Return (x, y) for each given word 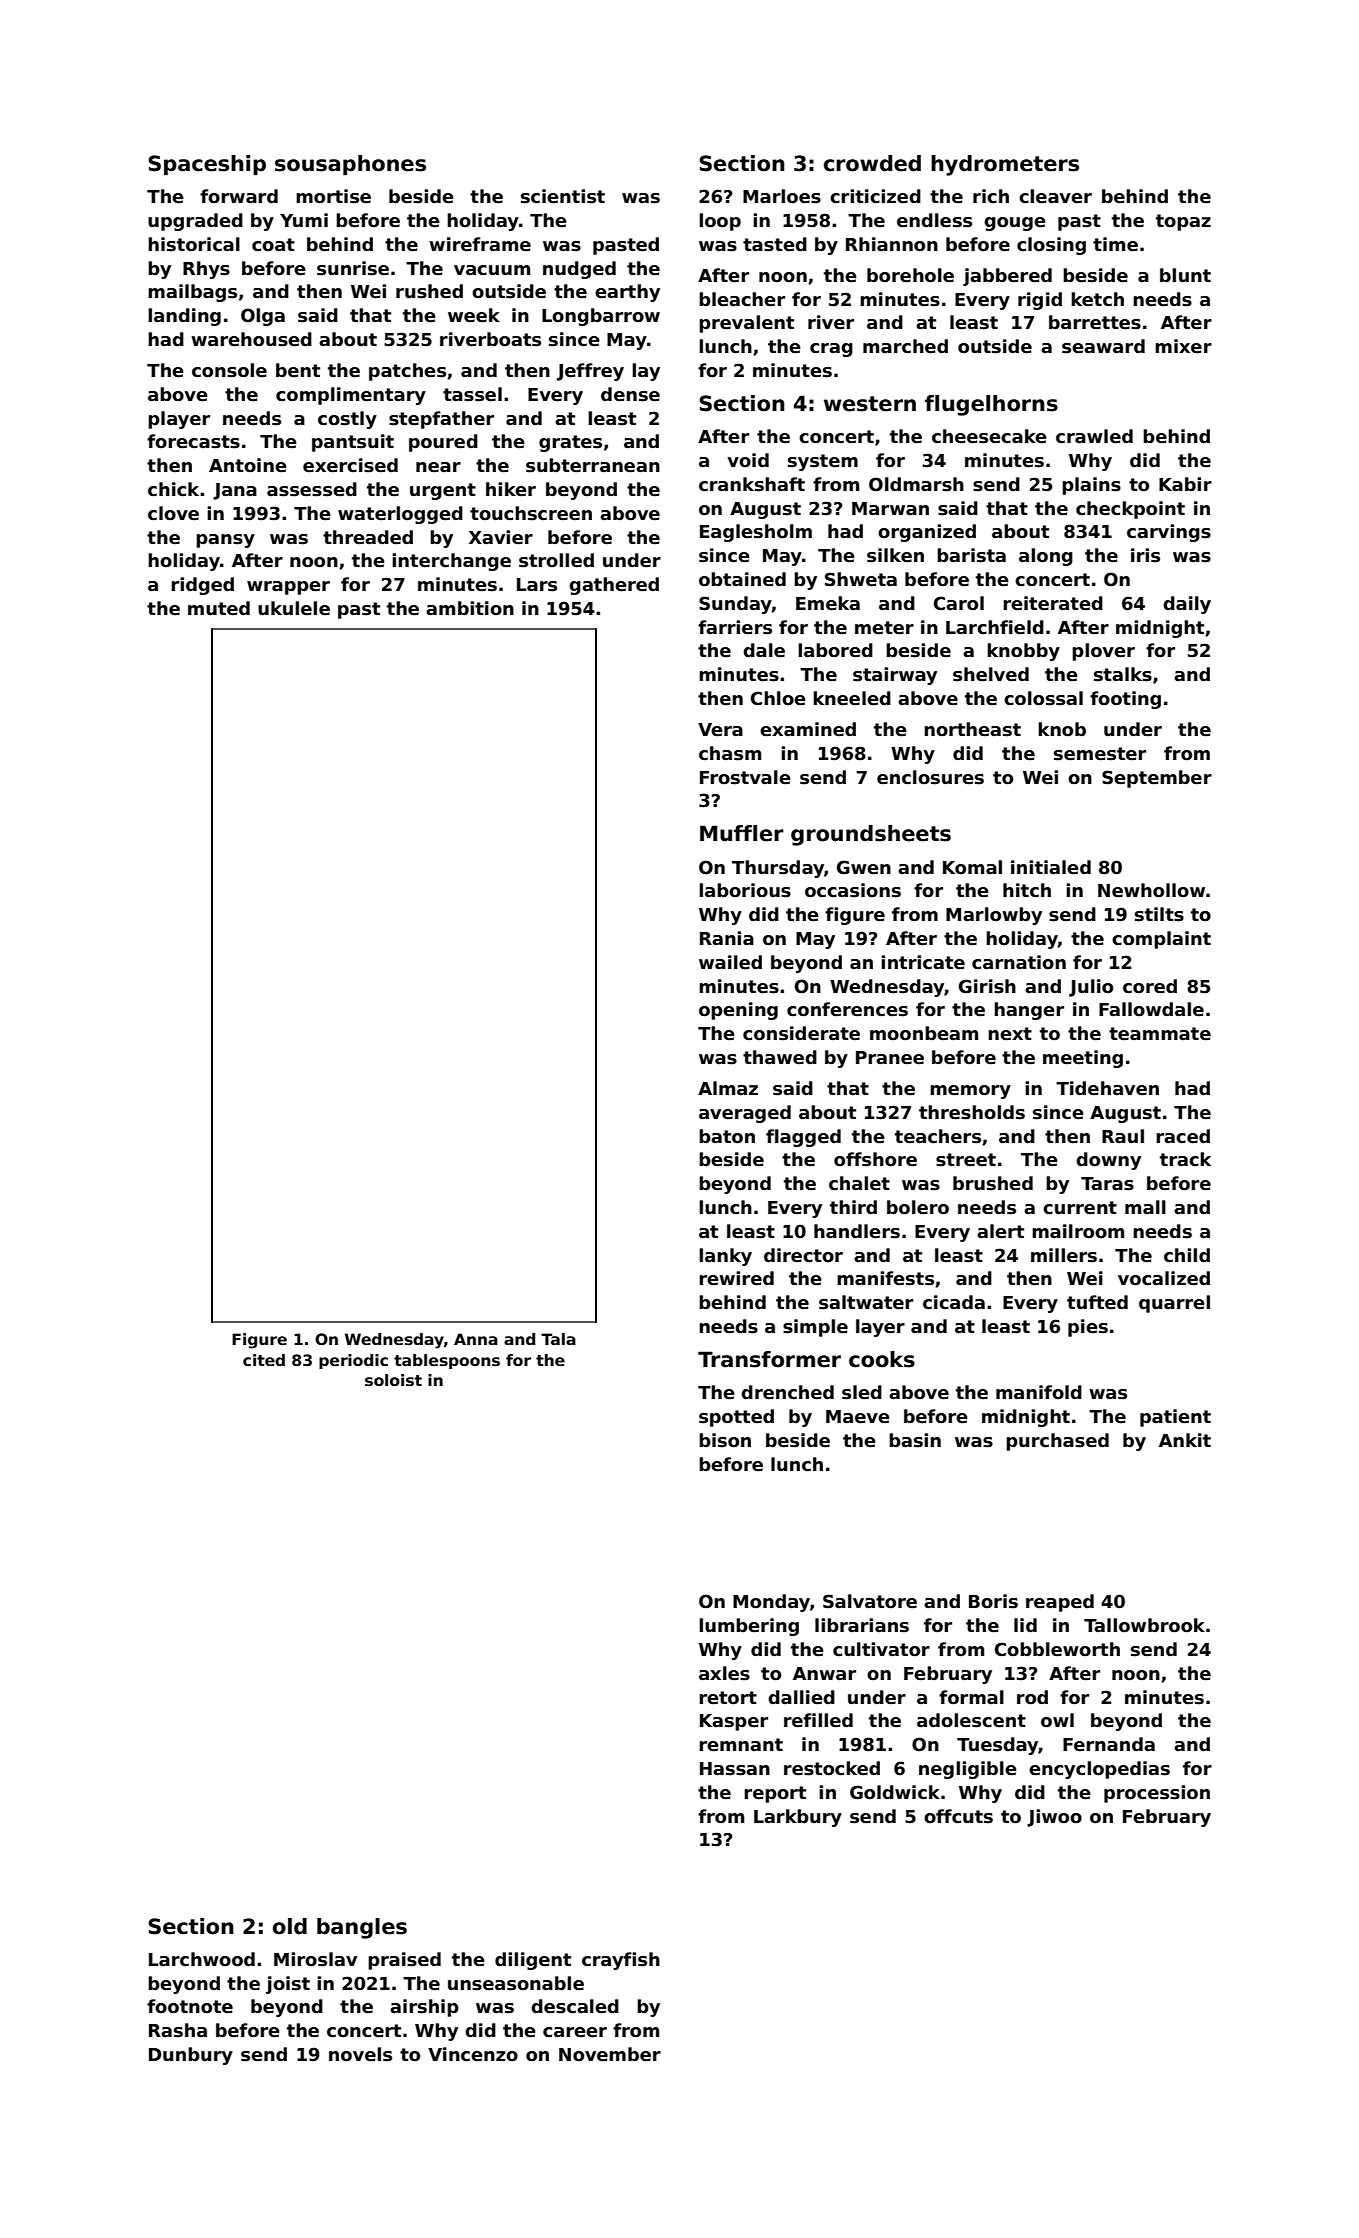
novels (360, 2054)
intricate (923, 962)
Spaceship (207, 165)
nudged (579, 270)
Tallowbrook (1144, 1625)
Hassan (735, 1769)
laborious (745, 890)
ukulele (294, 608)
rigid (1040, 301)
